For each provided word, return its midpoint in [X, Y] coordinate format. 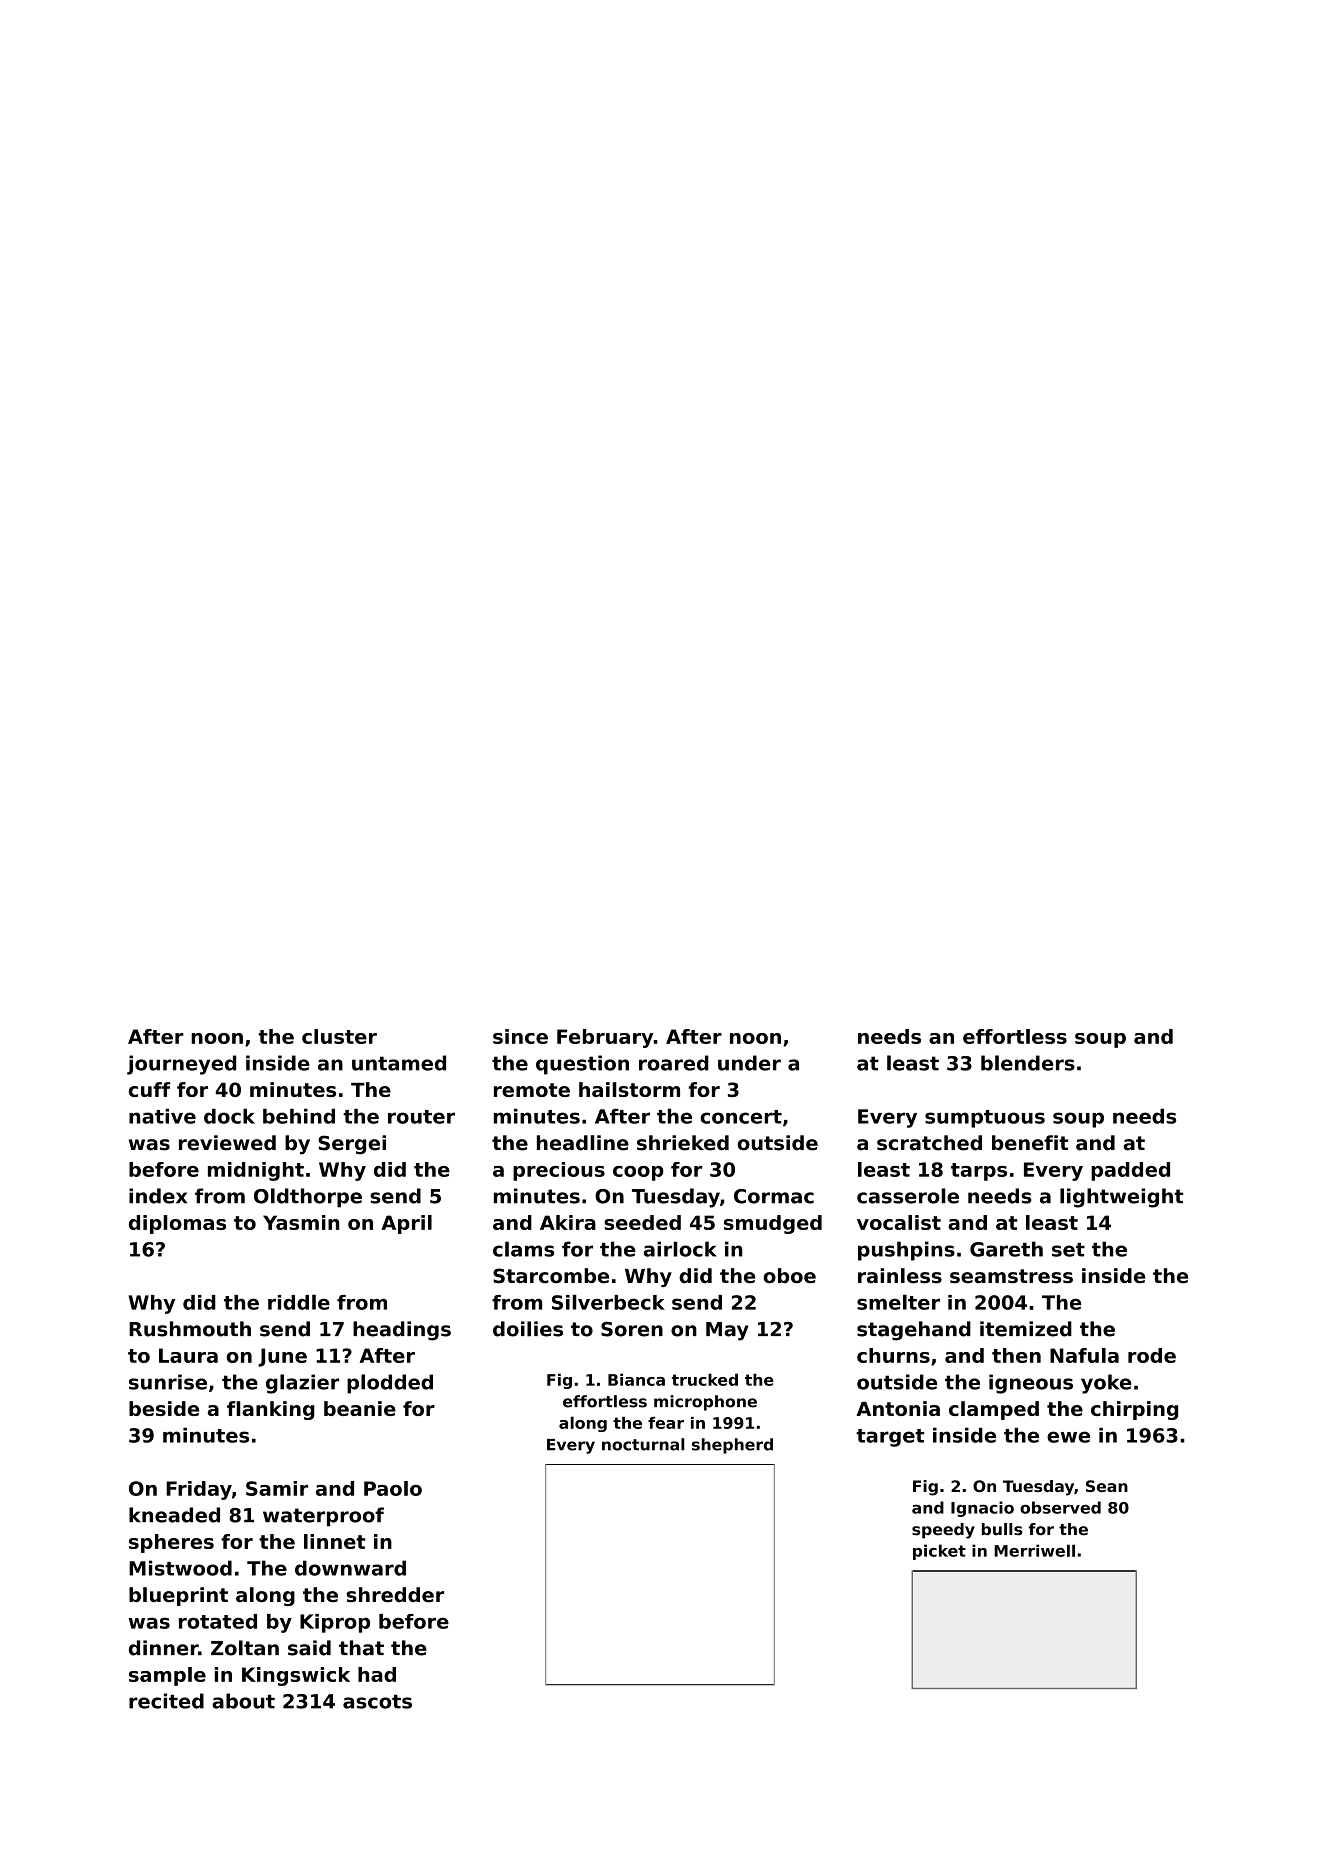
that [361, 1648]
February [605, 1038]
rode [1152, 1355]
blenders [1028, 1063]
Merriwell [1034, 1550]
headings [402, 1331]
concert [741, 1117]
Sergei [352, 1145]
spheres [171, 1543]
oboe [790, 1276]
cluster [339, 1036]
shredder [395, 1595]
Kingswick [296, 1676]
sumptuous [985, 1119]
